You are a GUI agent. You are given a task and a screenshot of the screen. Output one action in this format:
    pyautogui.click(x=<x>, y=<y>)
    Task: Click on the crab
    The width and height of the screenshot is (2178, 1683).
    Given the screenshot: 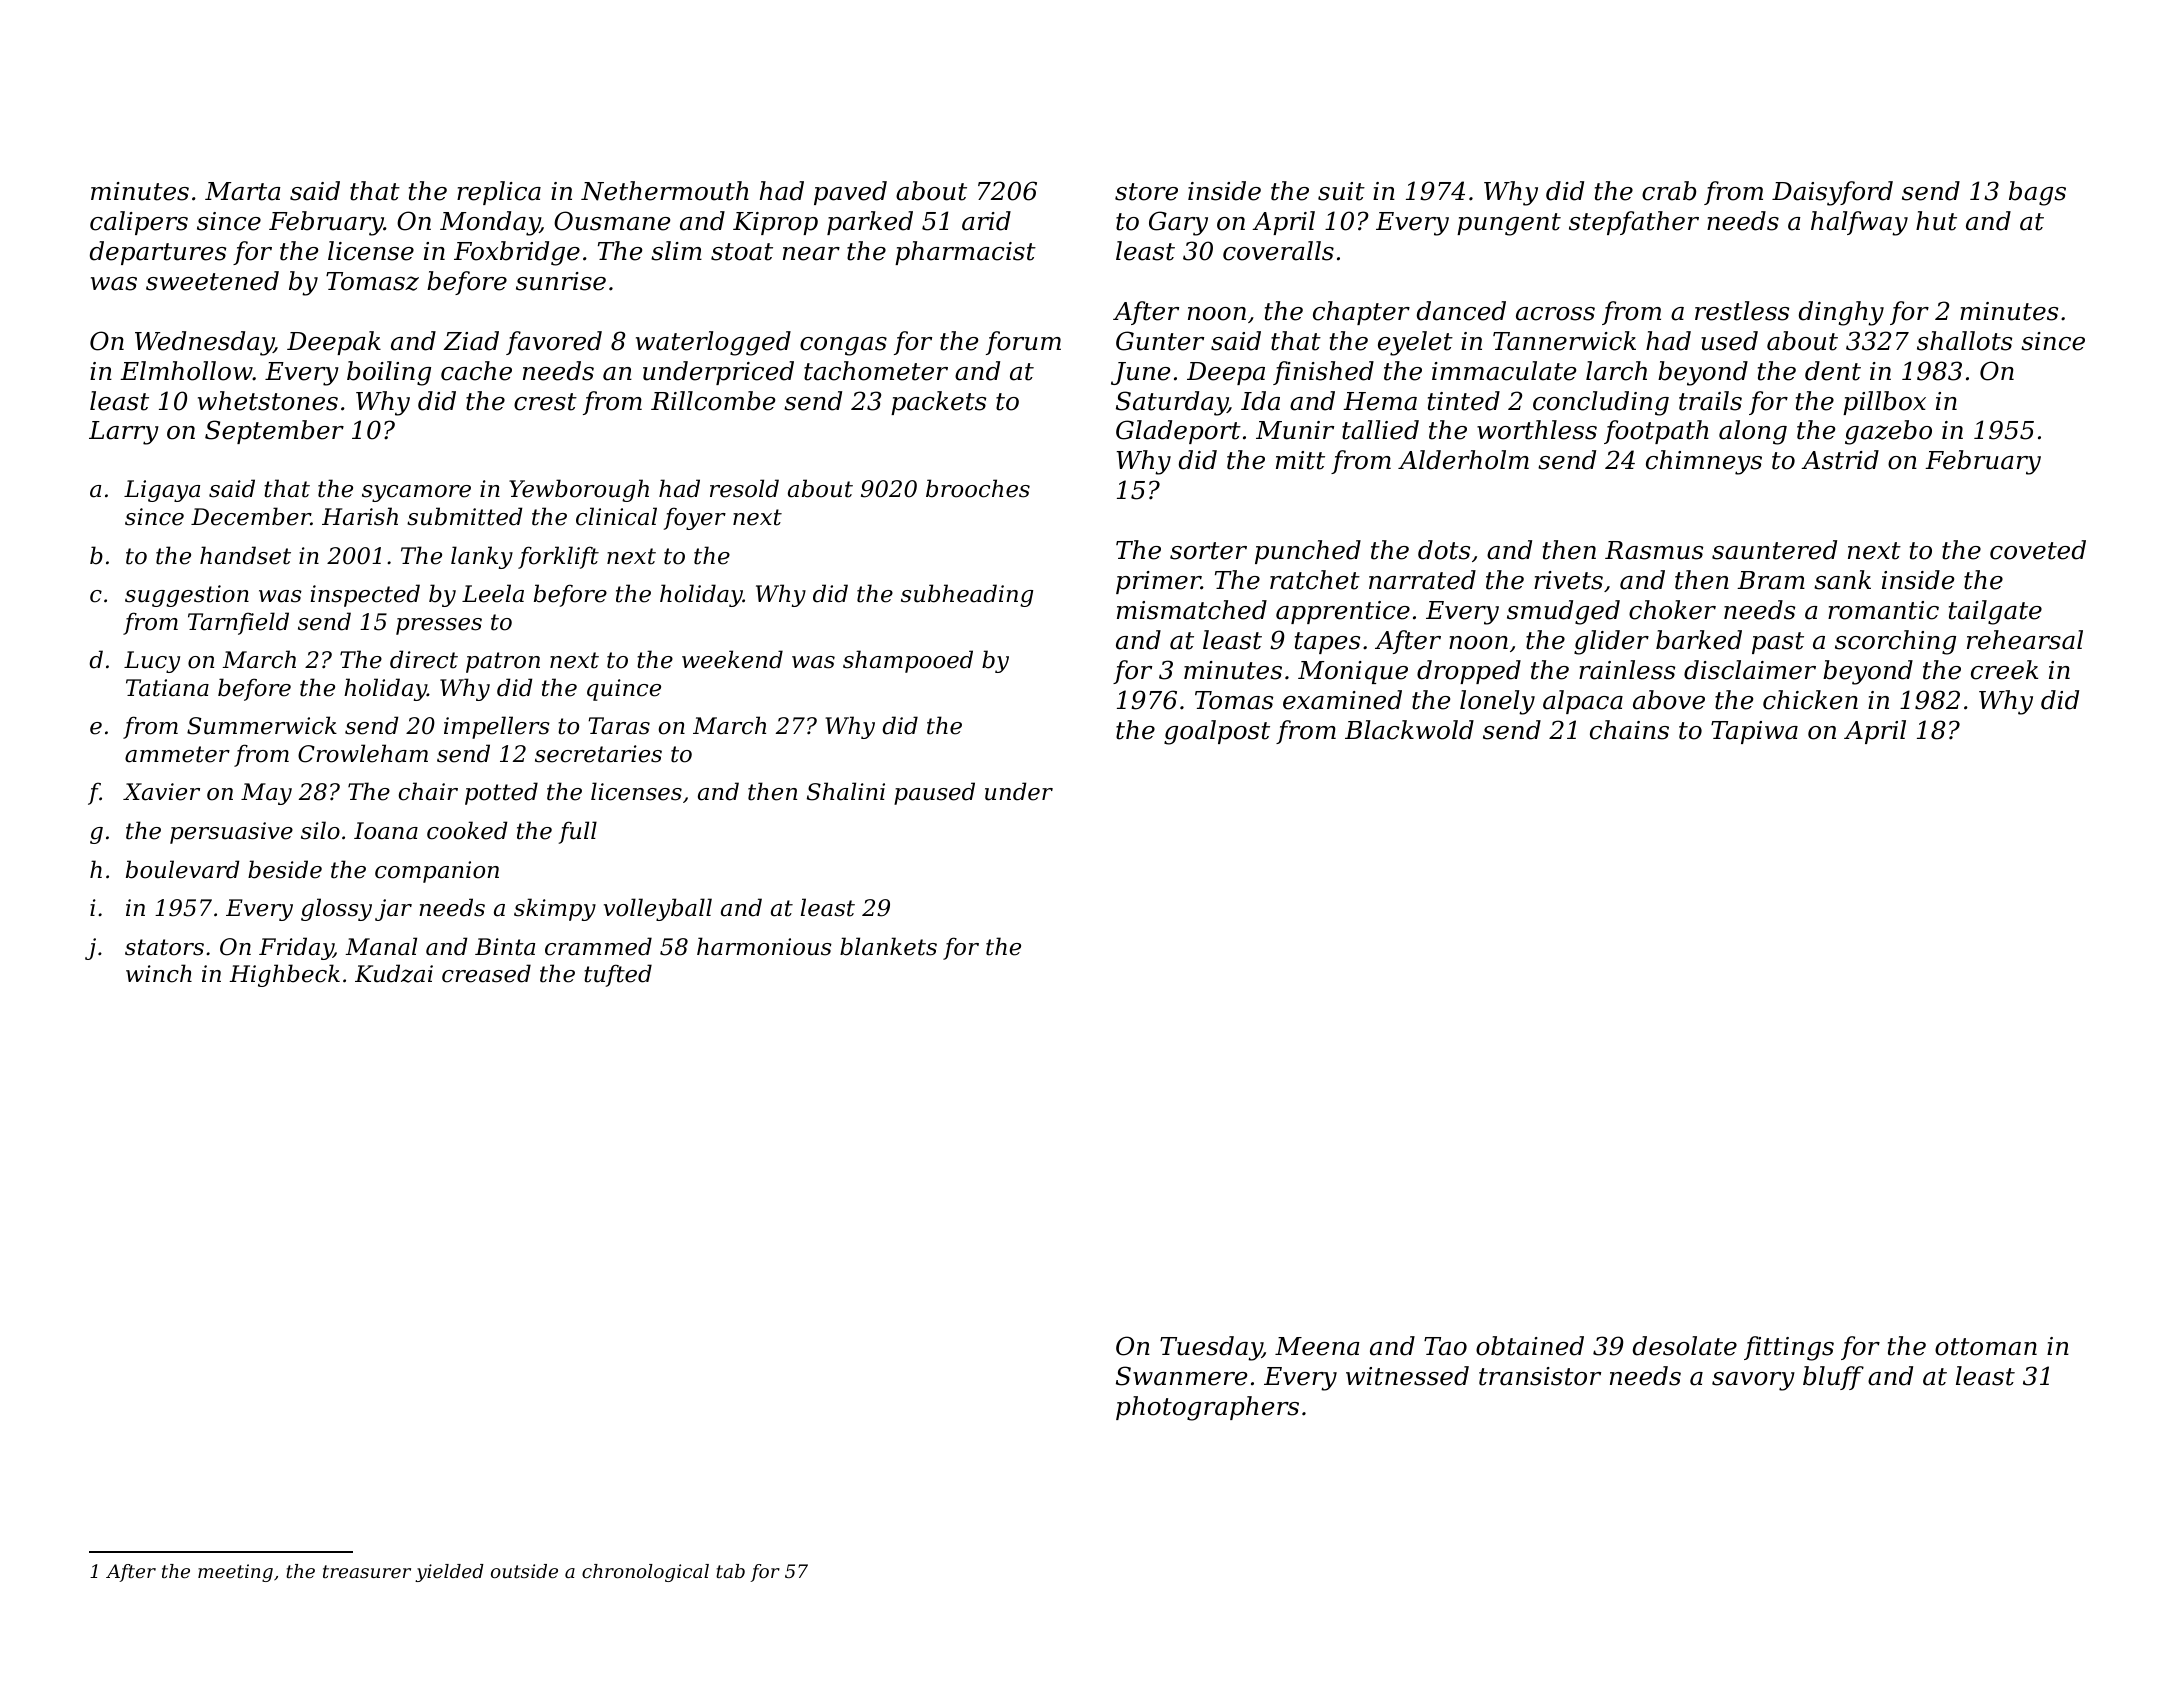 What is the action you would take?
    pyautogui.click(x=1669, y=191)
